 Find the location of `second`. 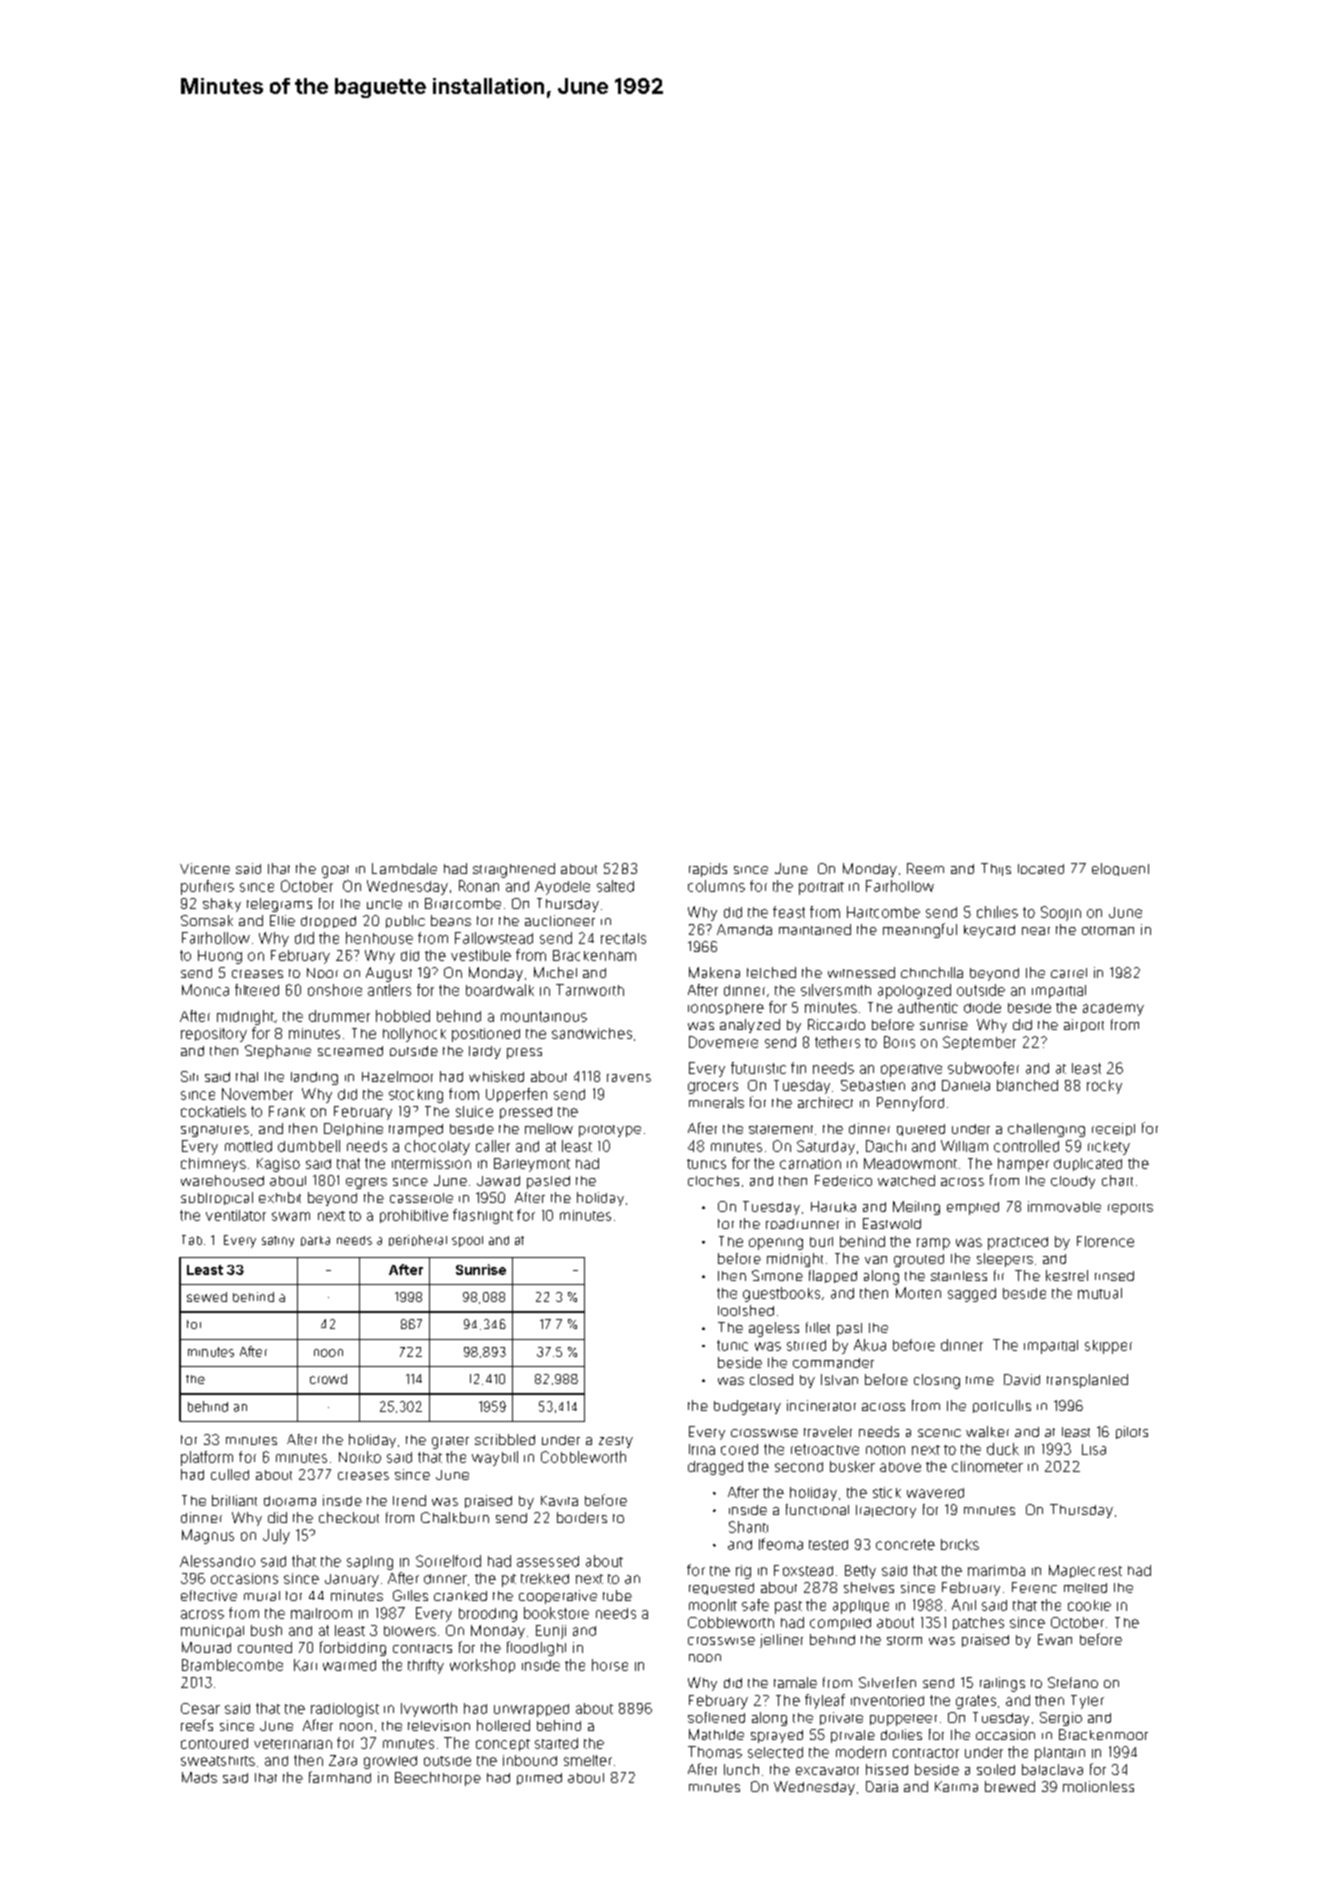

second is located at coordinates (799, 1467).
